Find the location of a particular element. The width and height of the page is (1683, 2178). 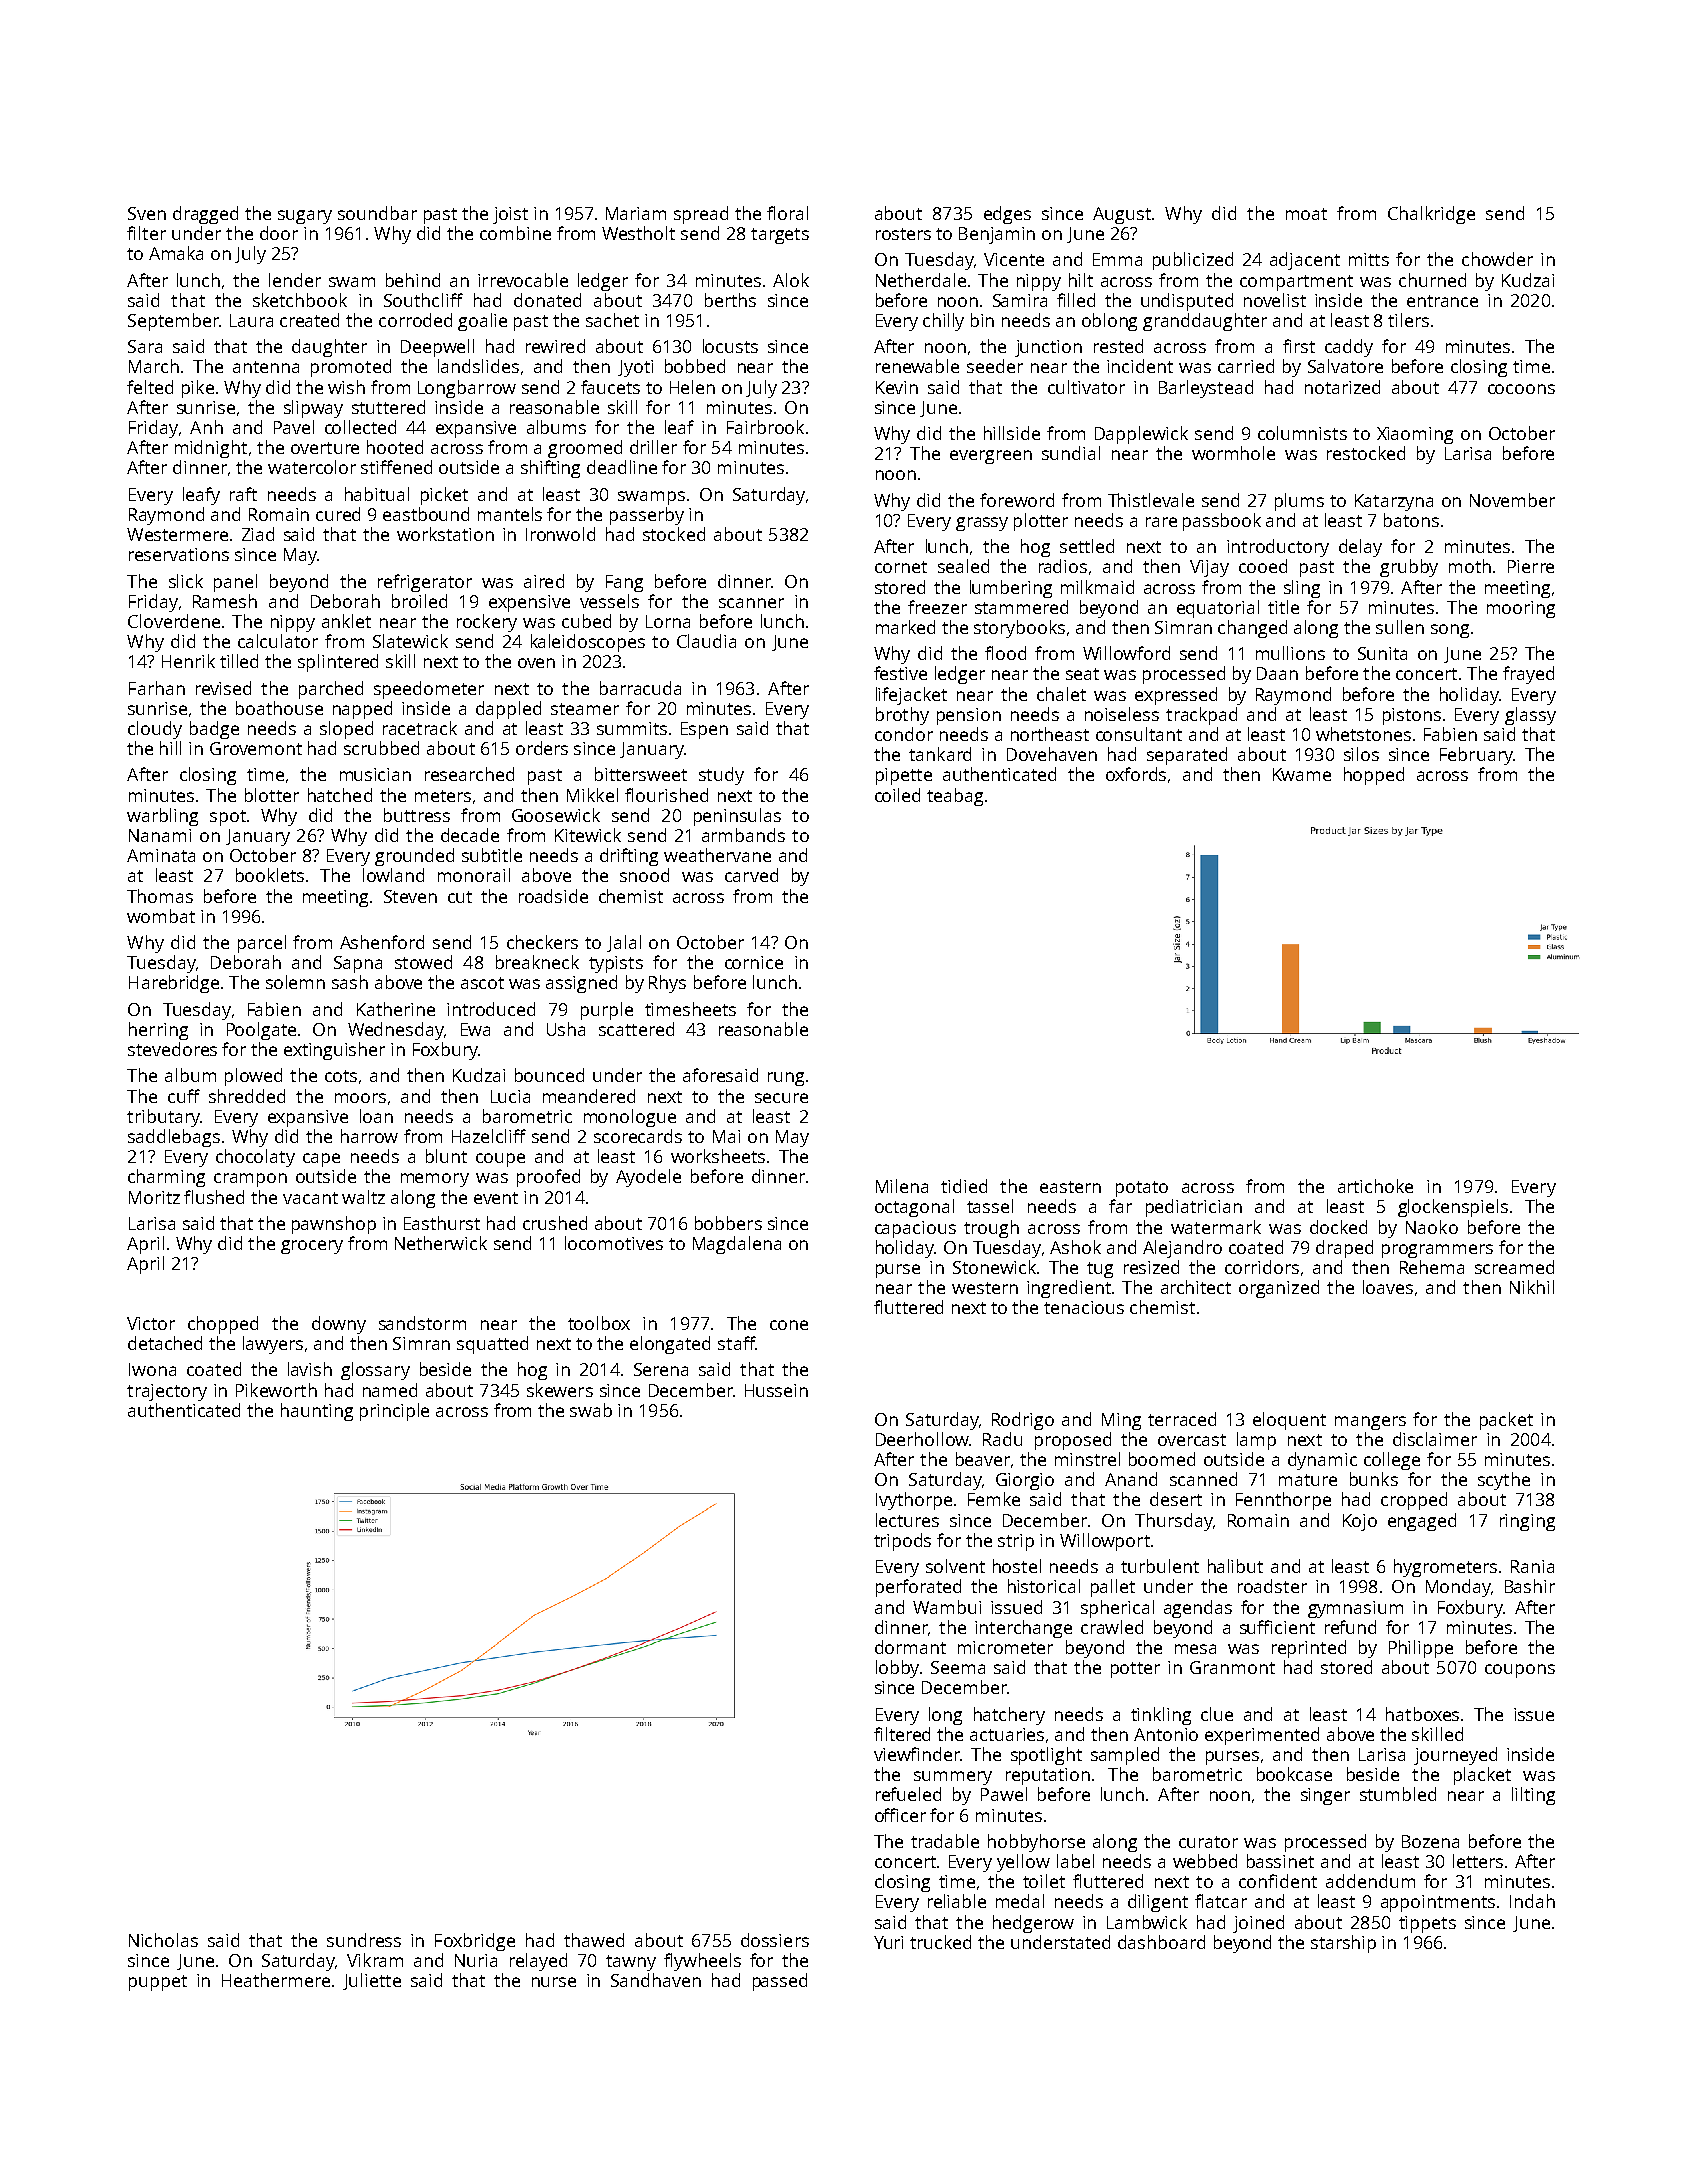

Netherdale is located at coordinates (921, 280).
